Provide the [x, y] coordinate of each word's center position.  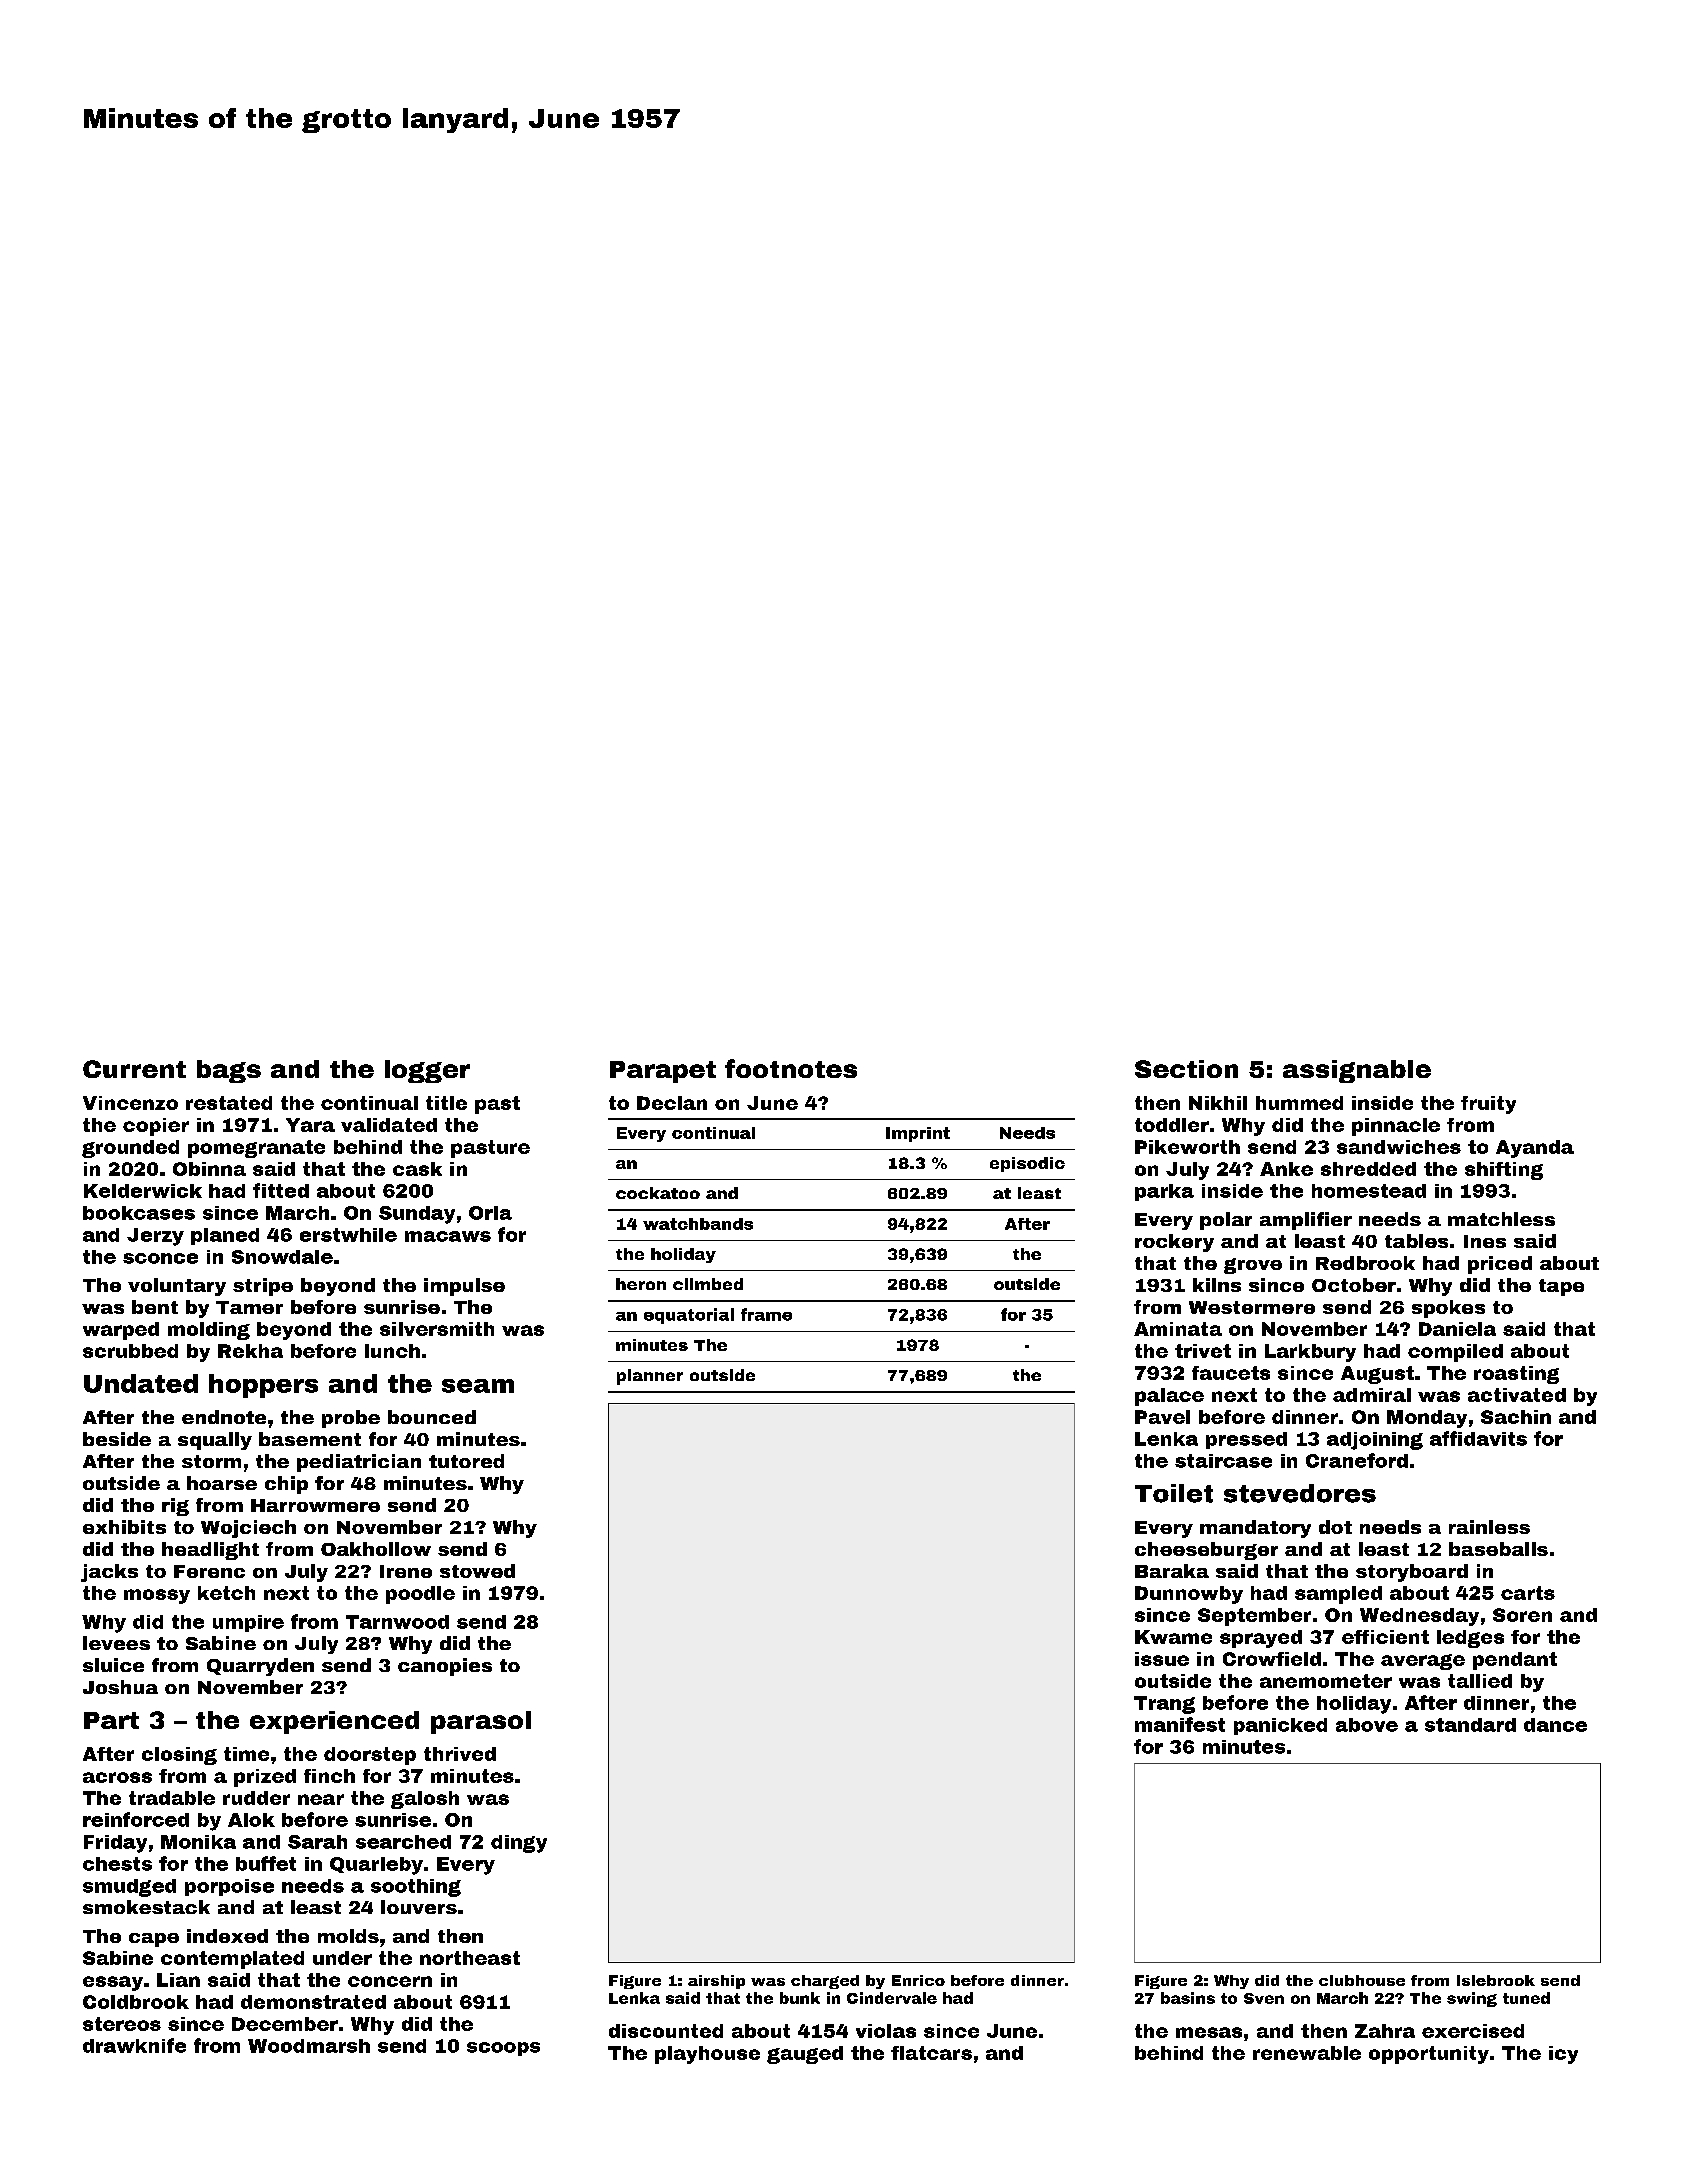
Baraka [1172, 1571]
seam [478, 1386]
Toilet [1174, 1493]
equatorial [689, 1316]
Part [111, 1720]
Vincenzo [130, 1103]
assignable [1357, 1071]
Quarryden [260, 1667]
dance [1555, 1725]
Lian [178, 1980]
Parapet [663, 1072]
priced [1500, 1265]
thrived [460, 1754]
